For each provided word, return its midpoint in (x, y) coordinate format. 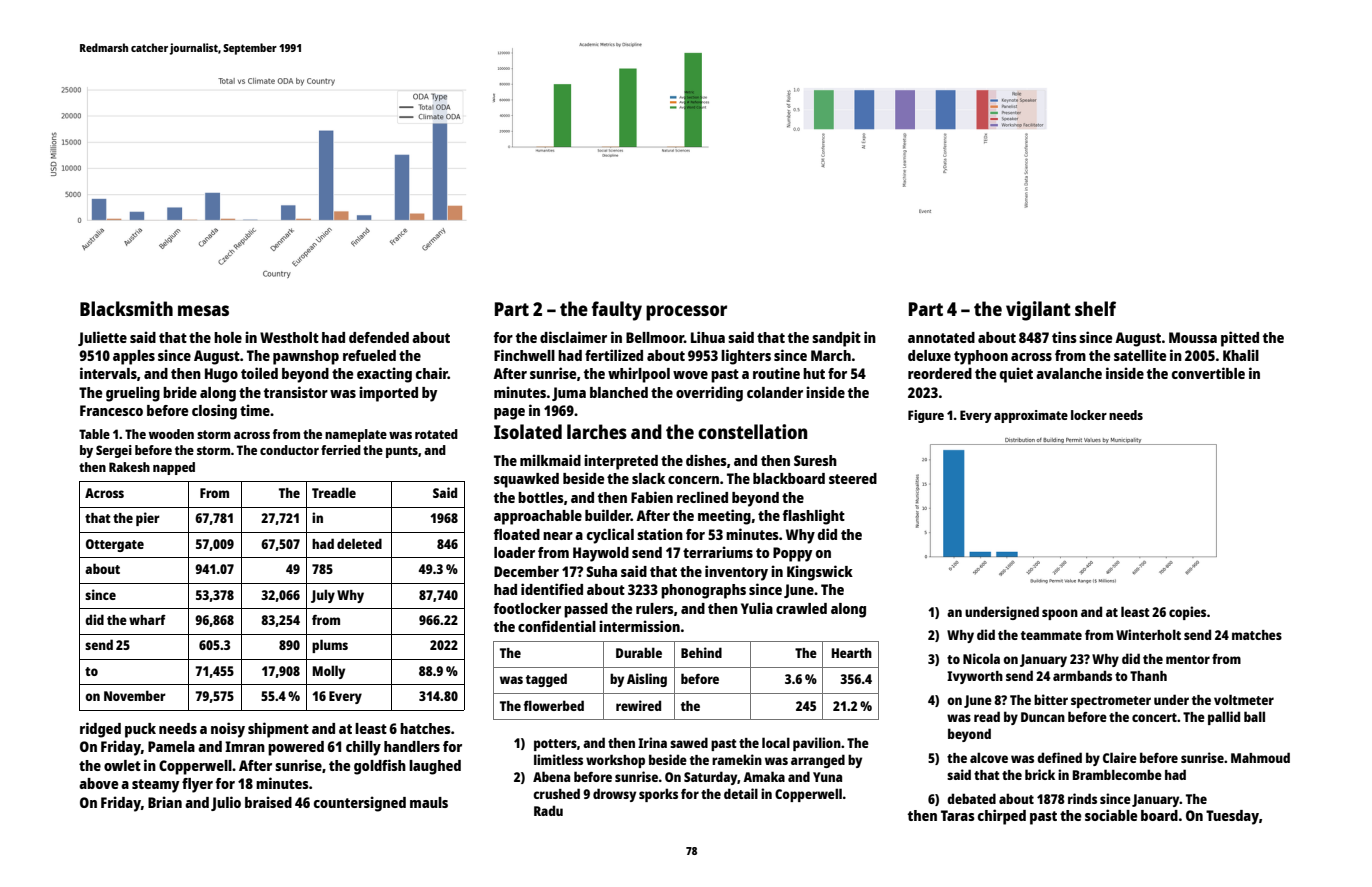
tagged (546, 680)
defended (379, 337)
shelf (1095, 308)
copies (1187, 613)
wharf (147, 620)
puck (140, 730)
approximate (1031, 416)
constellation (752, 431)
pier (148, 519)
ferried (341, 450)
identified (552, 589)
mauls (429, 802)
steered (853, 478)
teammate (1051, 635)
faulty (617, 311)
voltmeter (1244, 699)
